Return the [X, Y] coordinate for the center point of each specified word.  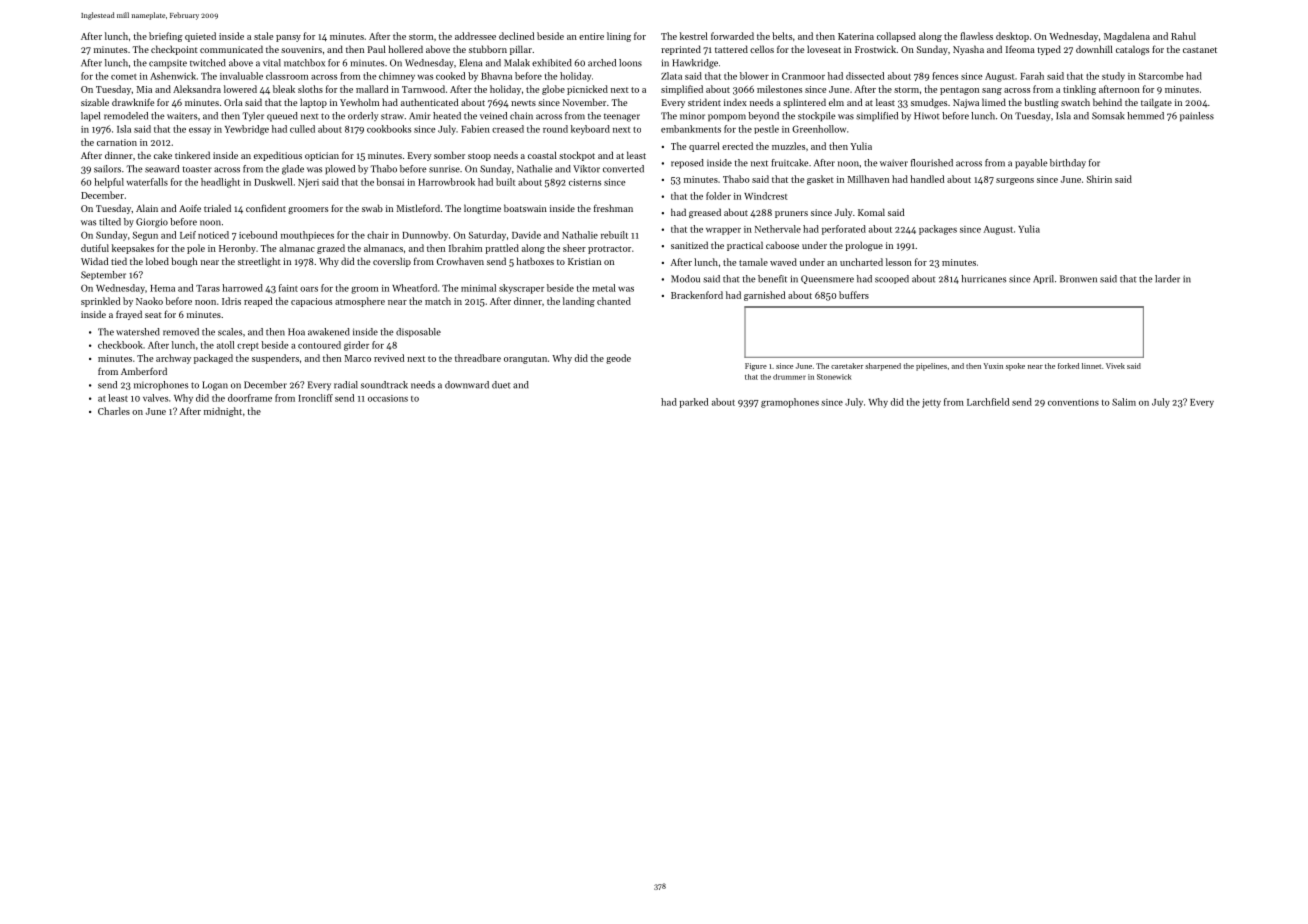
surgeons [1015, 181]
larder [1167, 279]
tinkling [1079, 90]
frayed [129, 315]
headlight [220, 183]
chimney [397, 77]
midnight [223, 412]
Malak [517, 63]
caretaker [847, 366]
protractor [609, 250]
